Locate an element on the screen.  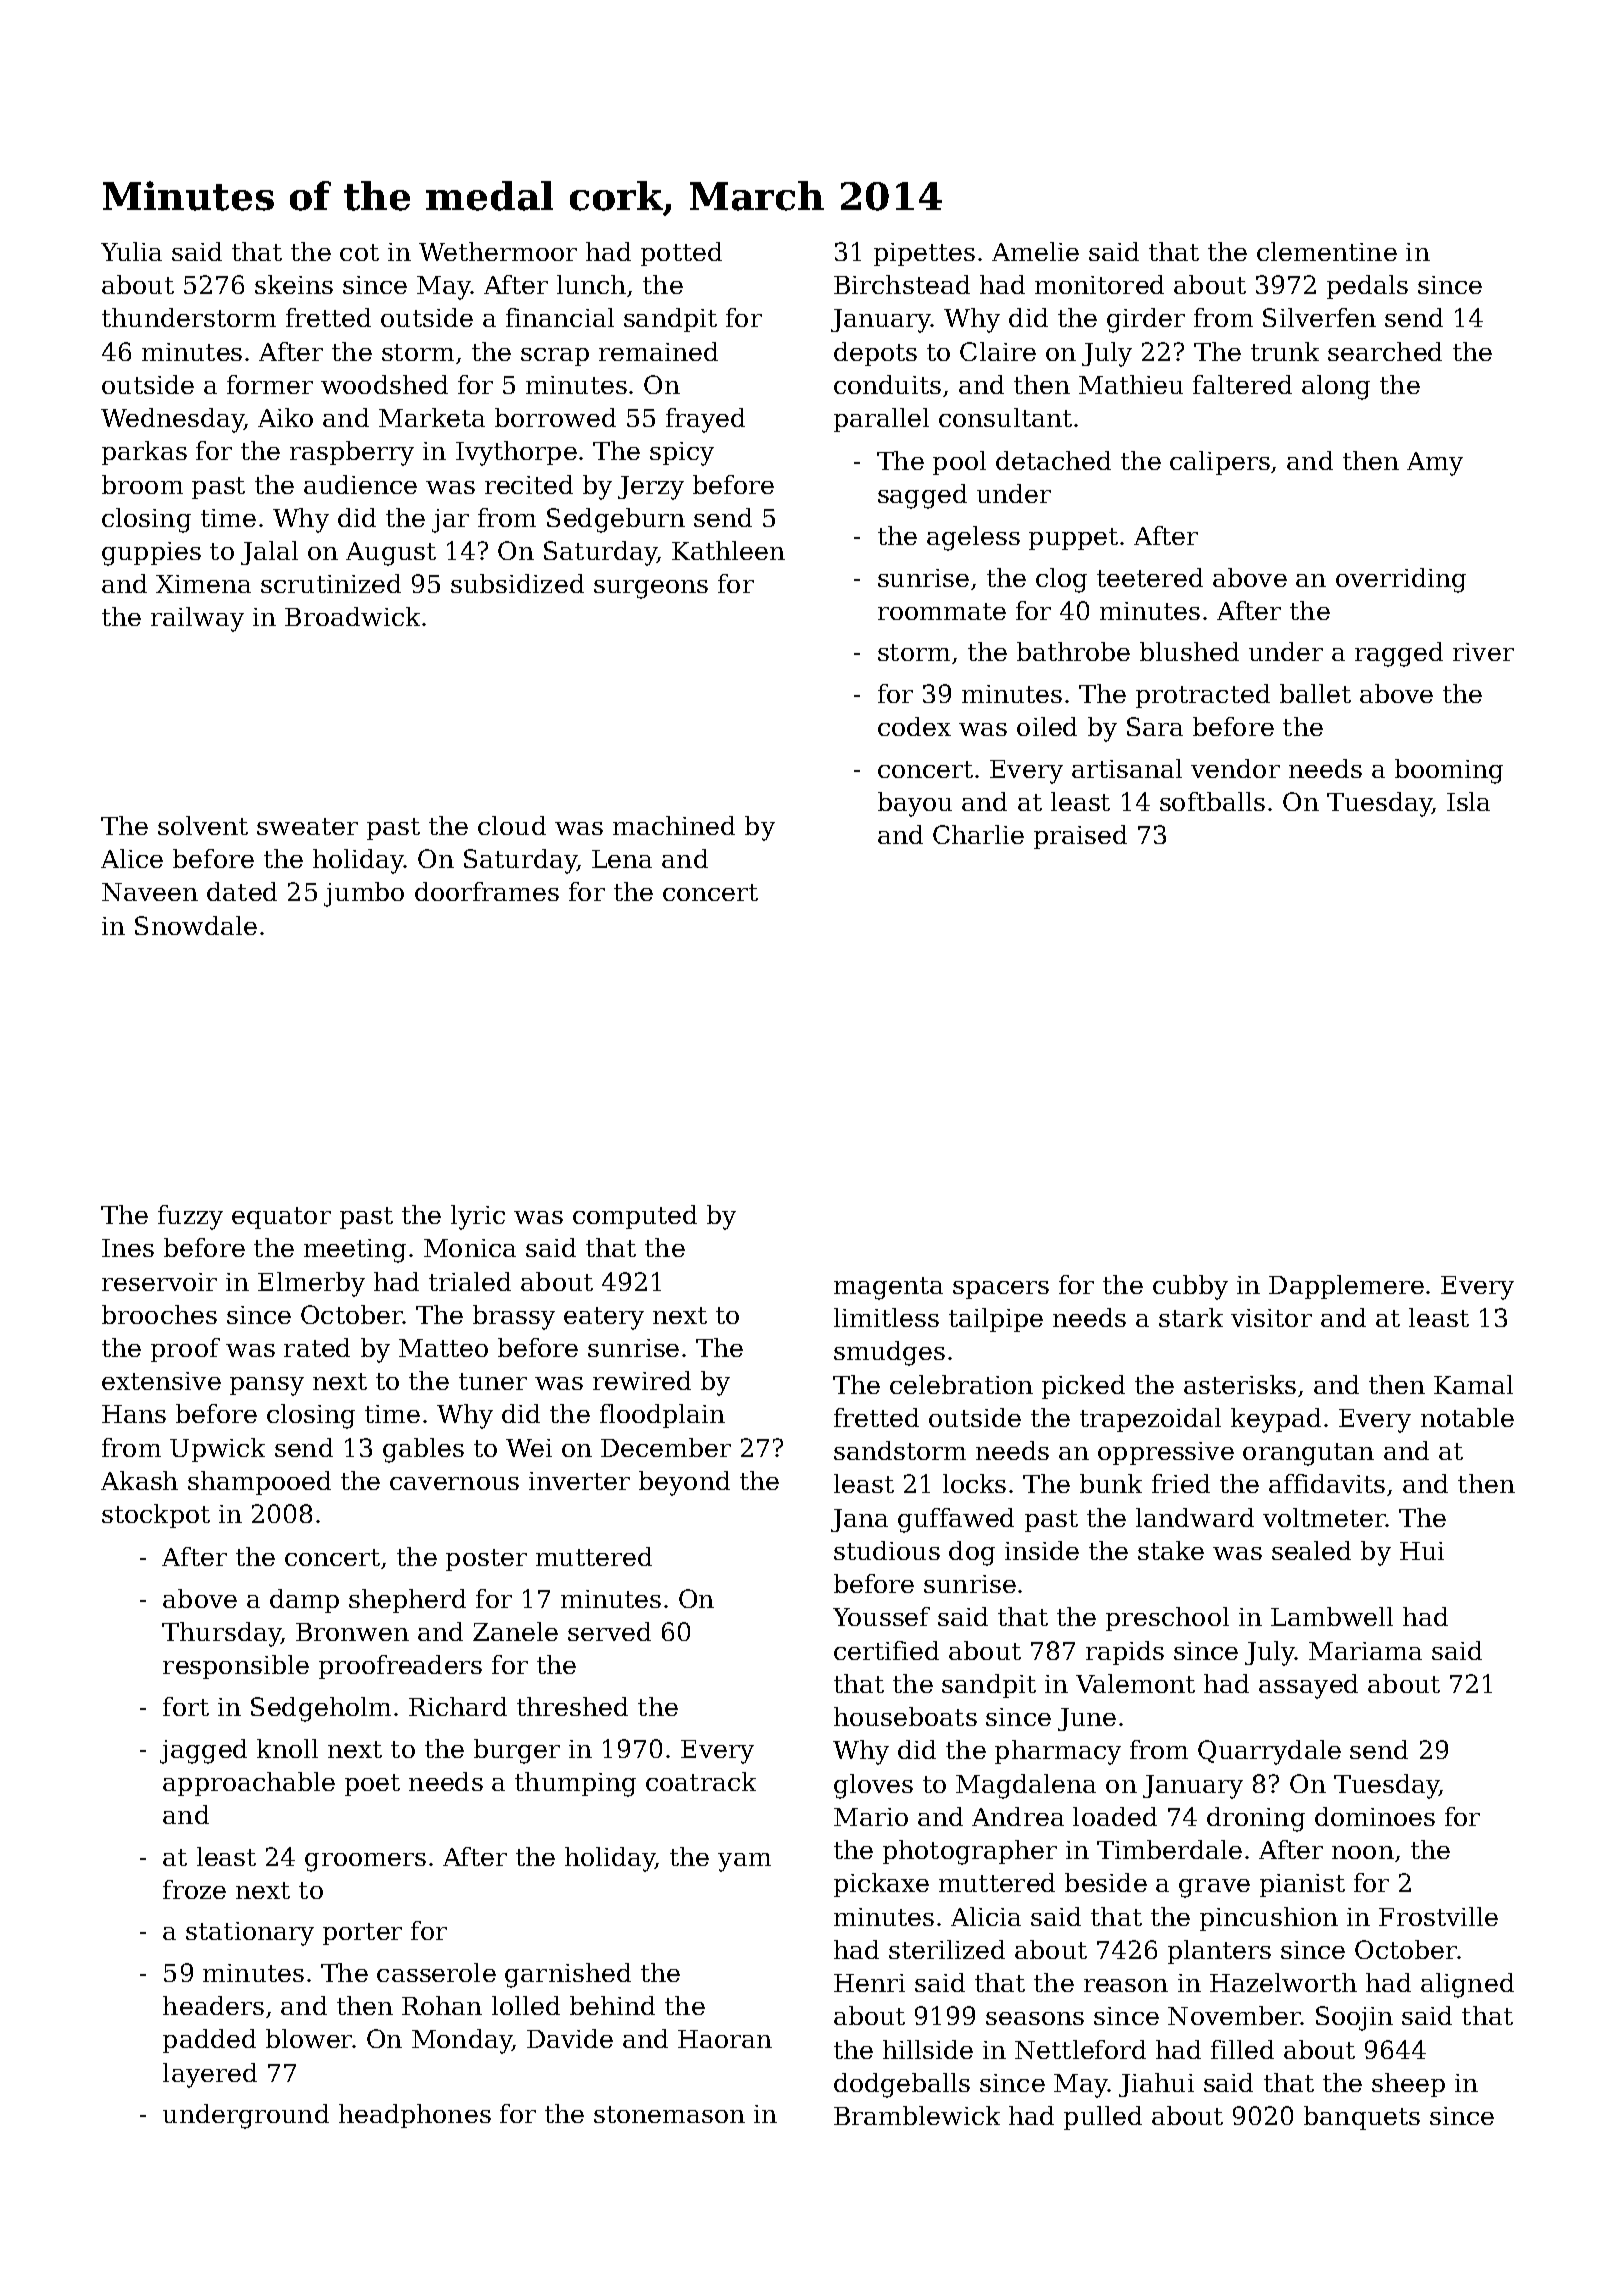
spacers is located at coordinates (1001, 1290).
